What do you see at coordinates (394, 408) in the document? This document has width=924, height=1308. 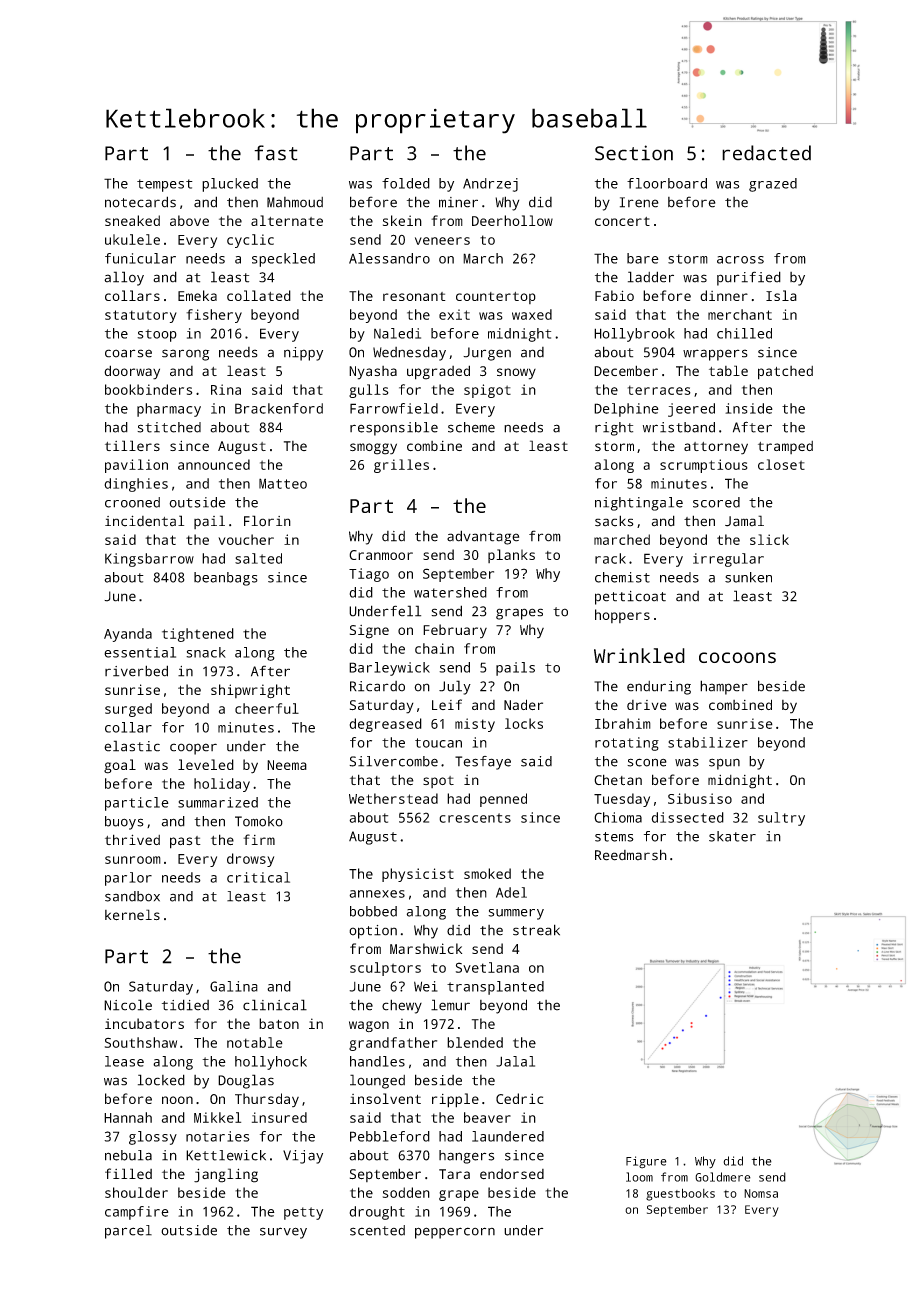 I see `Farrowfield` at bounding box center [394, 408].
